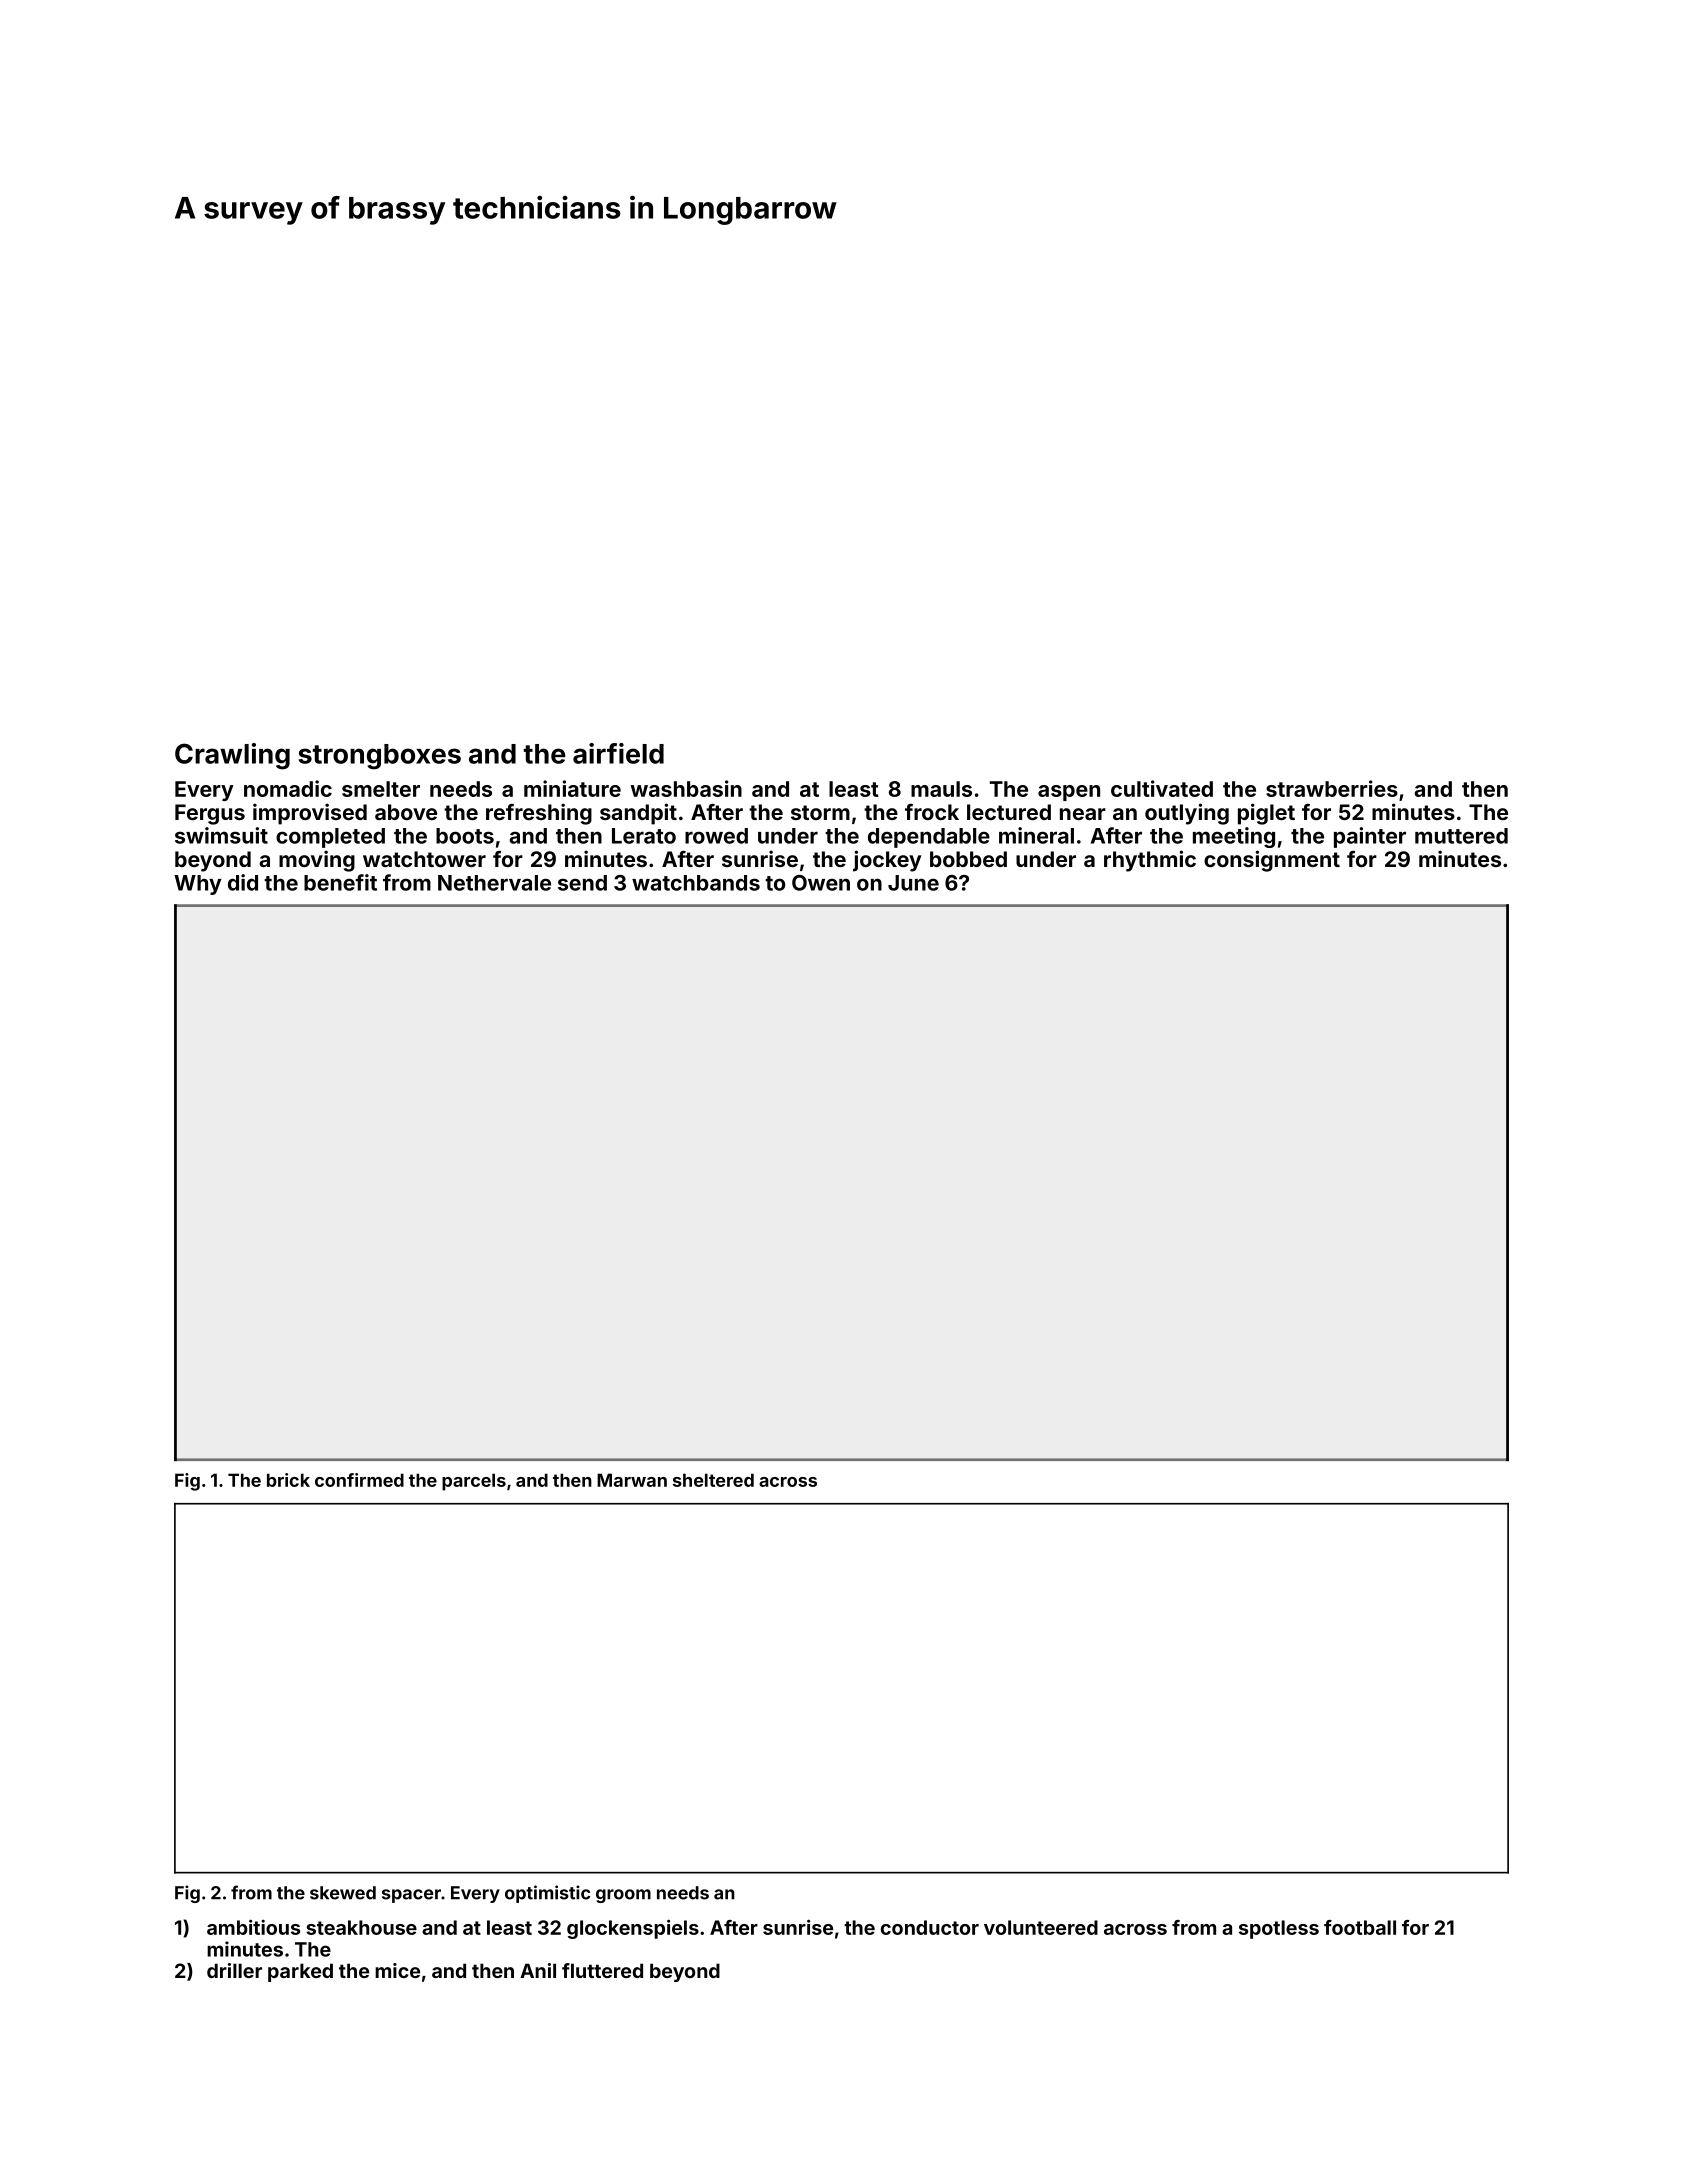 Image resolution: width=1683 pixels, height=2178 pixels. I want to click on groom, so click(623, 1896).
